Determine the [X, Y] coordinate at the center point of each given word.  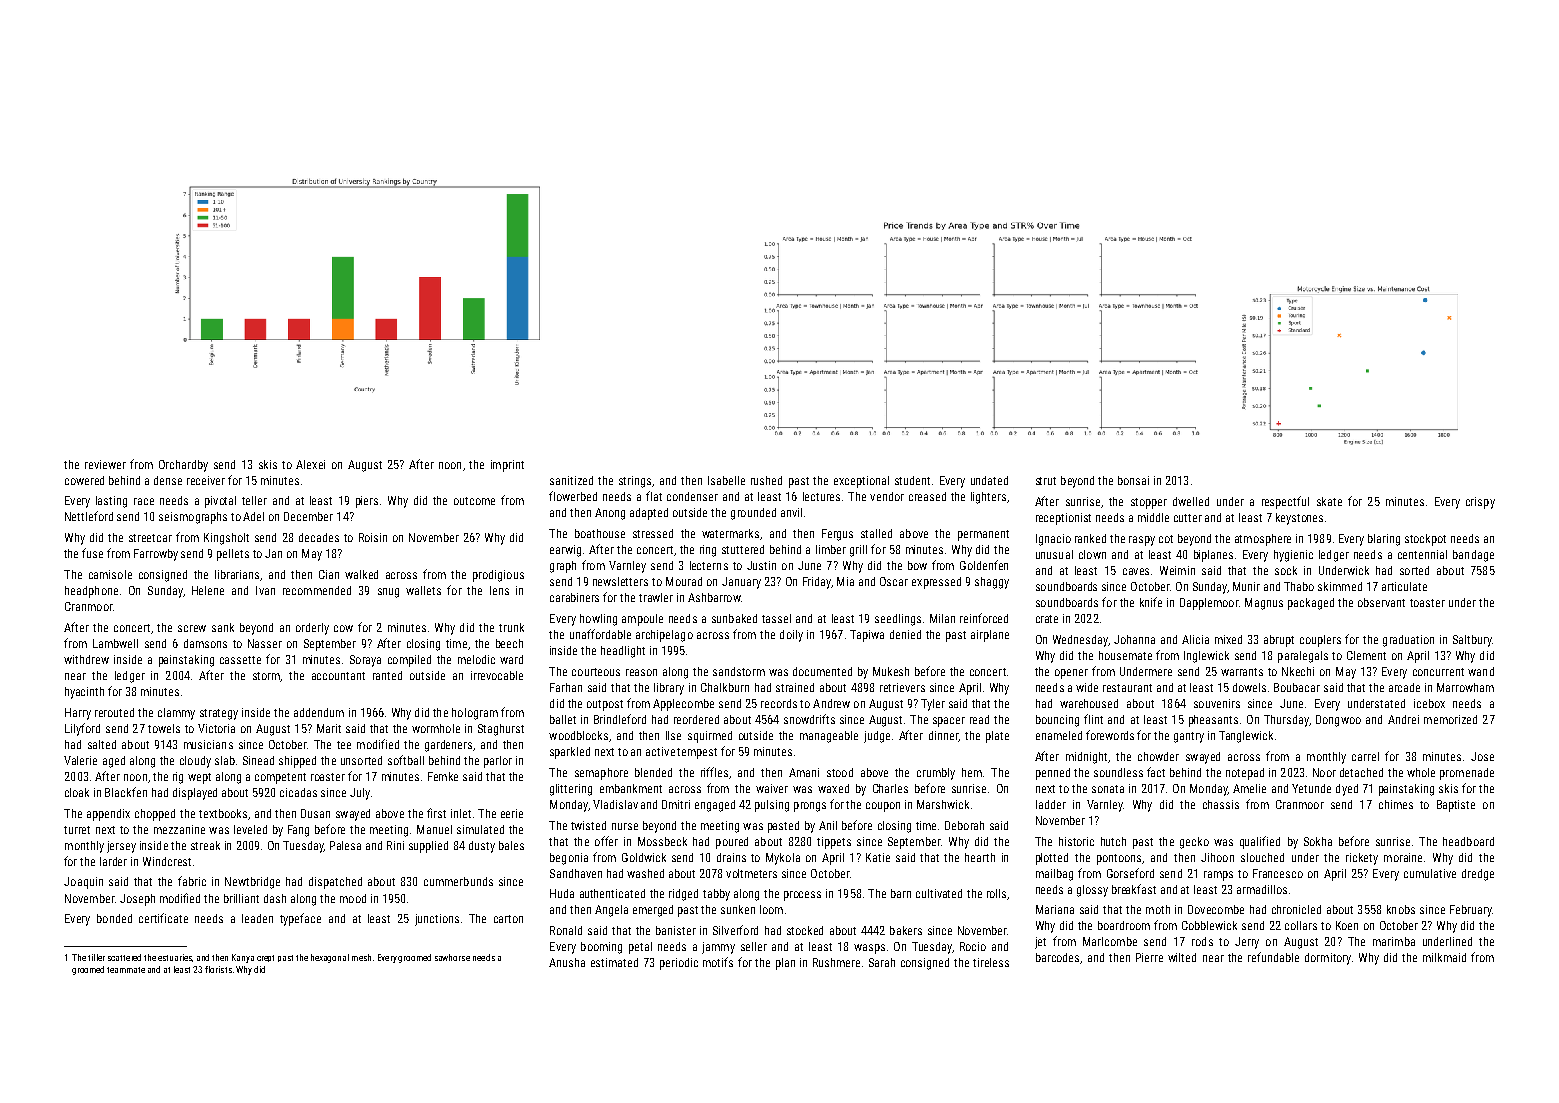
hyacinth [84, 693]
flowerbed [573, 496]
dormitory [1328, 959]
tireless [991, 962]
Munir [1246, 586]
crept [265, 958]
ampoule [642, 620]
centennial [1422, 554]
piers [367, 502]
